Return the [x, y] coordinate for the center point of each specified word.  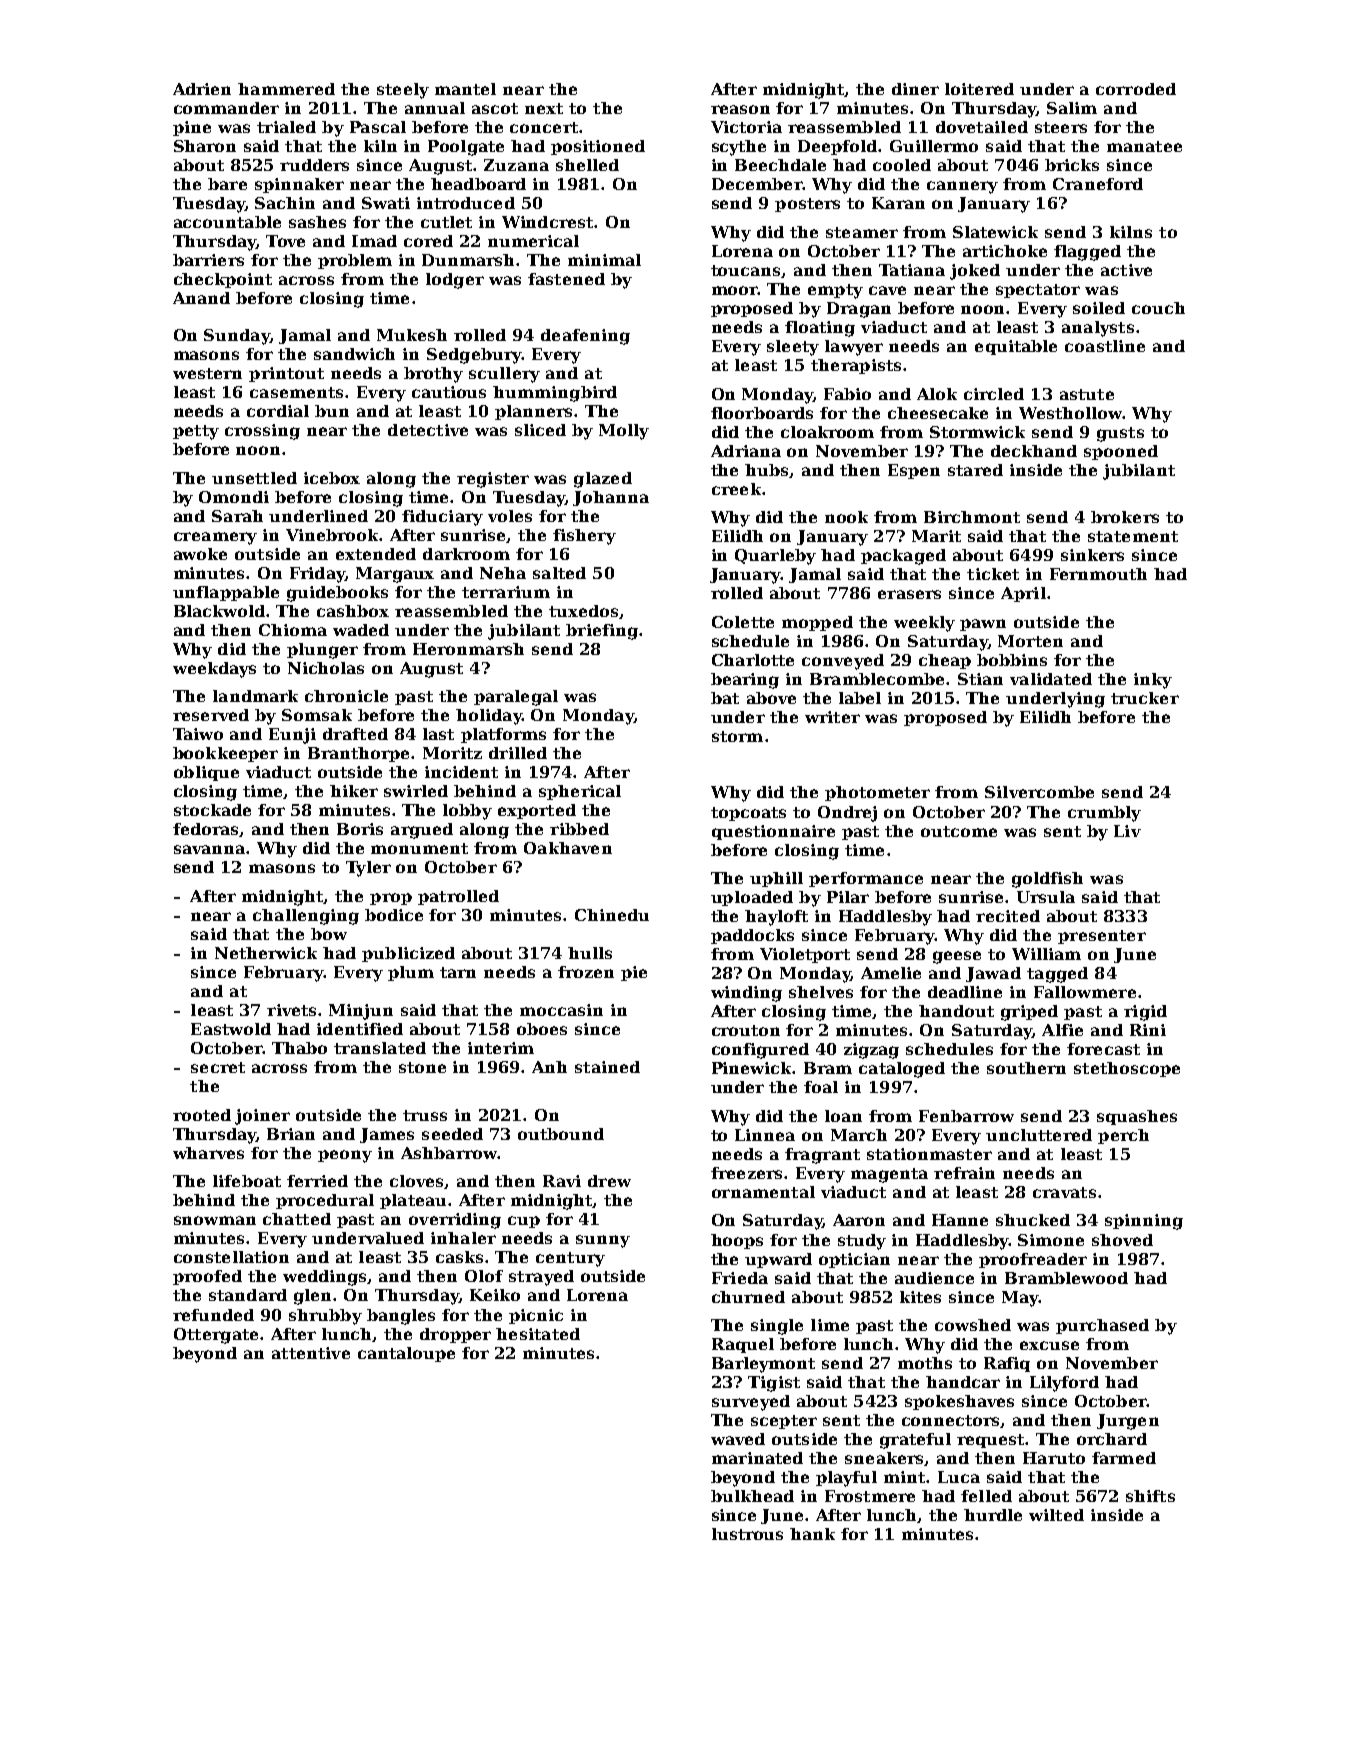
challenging [306, 917]
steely [403, 91]
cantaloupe [406, 1354]
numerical [533, 241]
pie [634, 973]
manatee [1144, 146]
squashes [1137, 1117]
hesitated [538, 1334]
